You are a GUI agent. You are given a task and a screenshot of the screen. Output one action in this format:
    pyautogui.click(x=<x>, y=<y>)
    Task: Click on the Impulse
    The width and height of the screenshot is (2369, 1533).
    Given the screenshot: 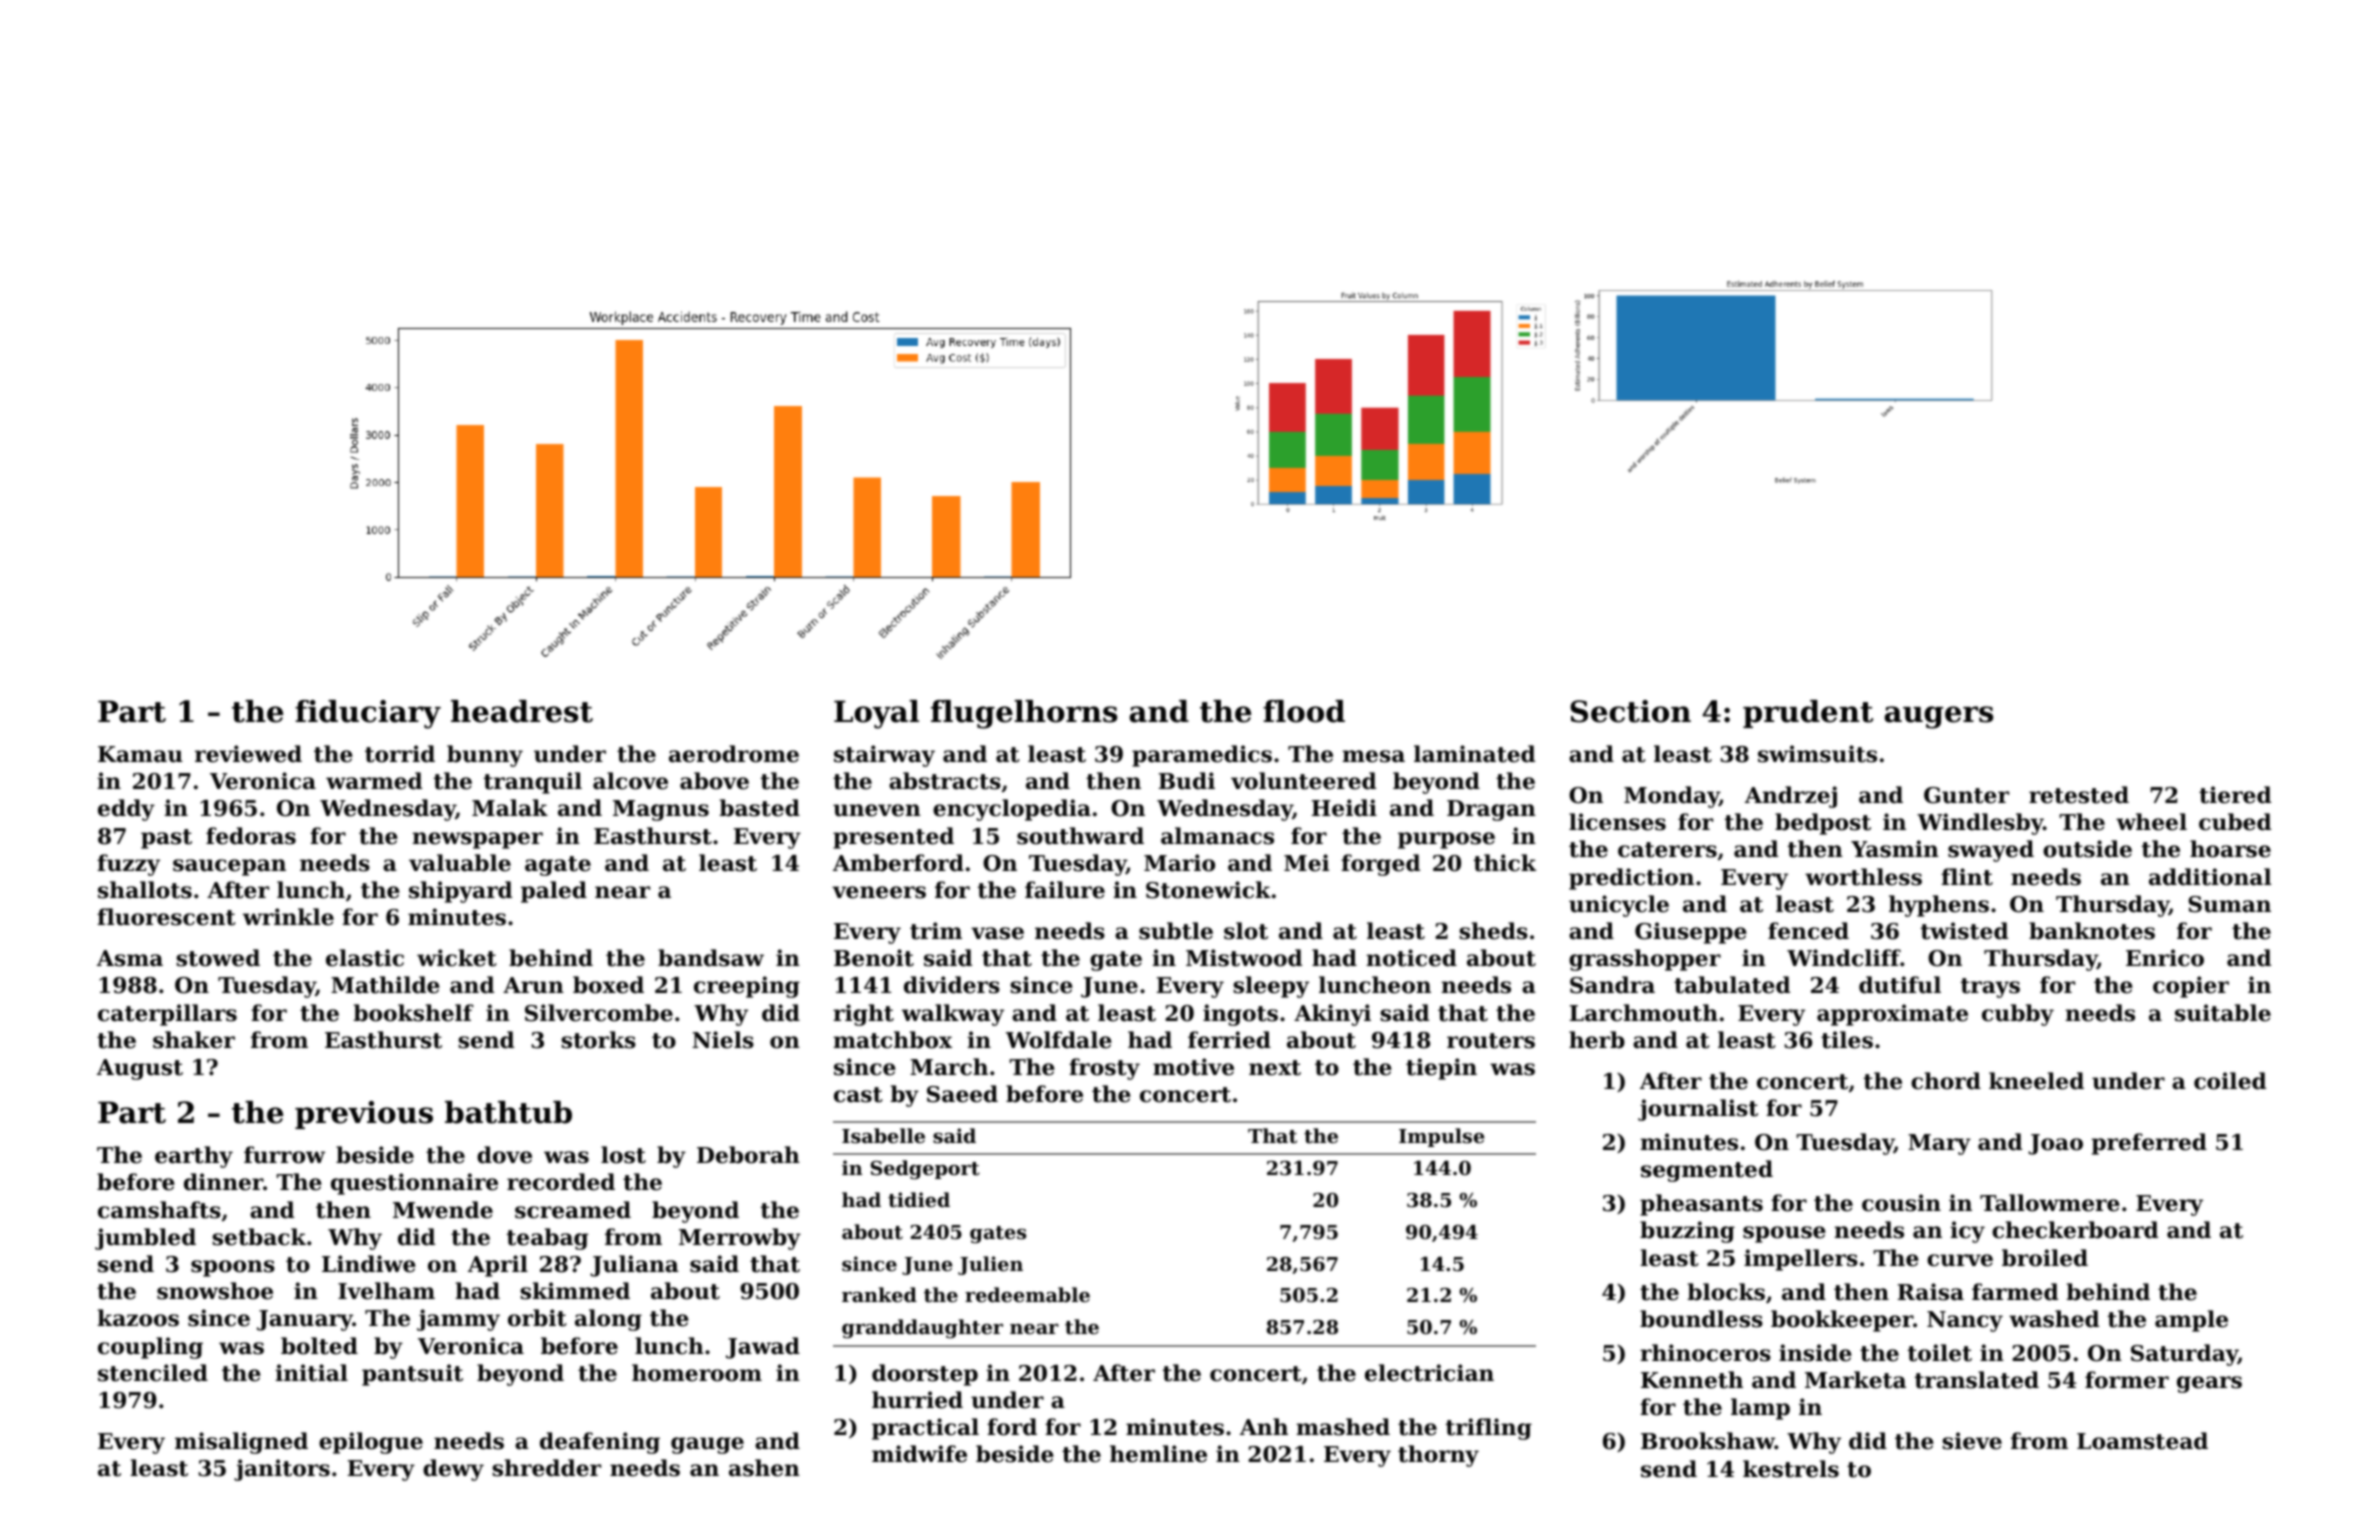 What is the action you would take?
    pyautogui.click(x=1441, y=1137)
